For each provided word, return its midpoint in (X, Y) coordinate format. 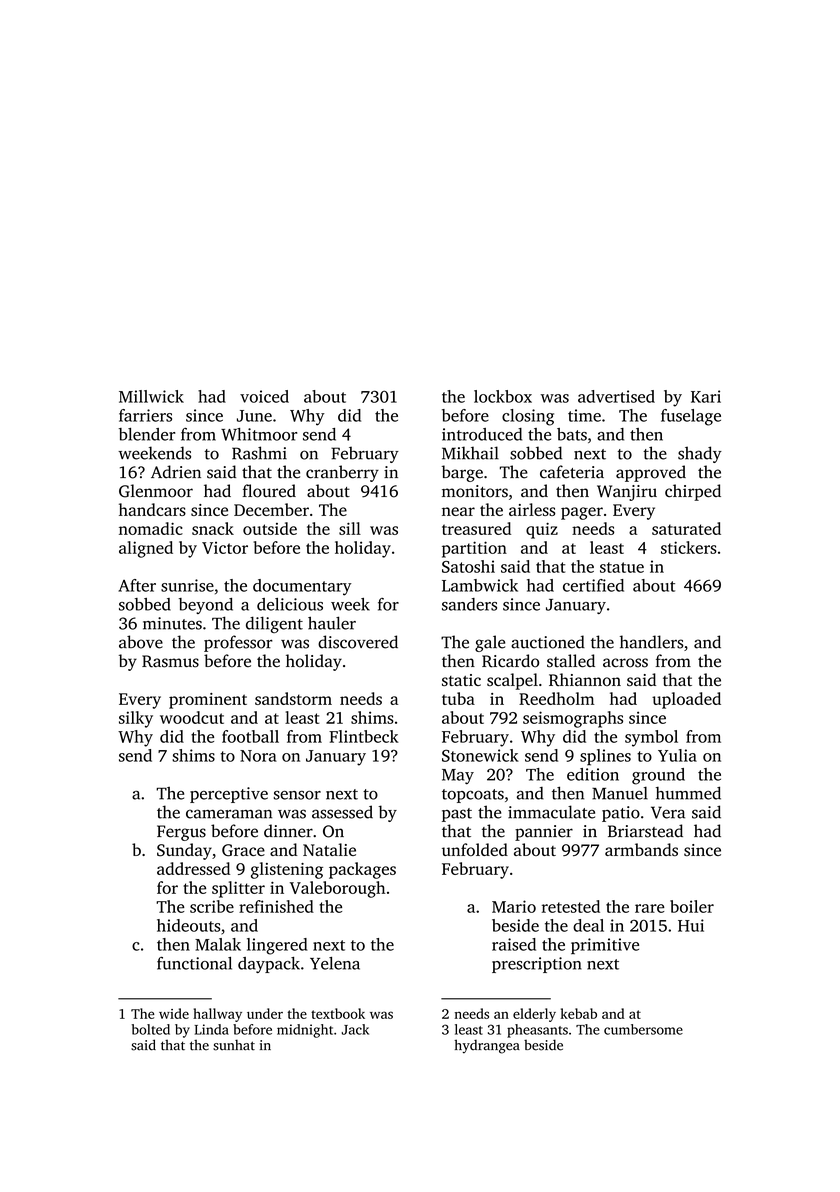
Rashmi (259, 453)
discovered (358, 642)
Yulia (677, 755)
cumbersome (643, 1029)
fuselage (691, 417)
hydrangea (487, 1046)
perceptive (229, 795)
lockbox (503, 396)
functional (194, 963)
